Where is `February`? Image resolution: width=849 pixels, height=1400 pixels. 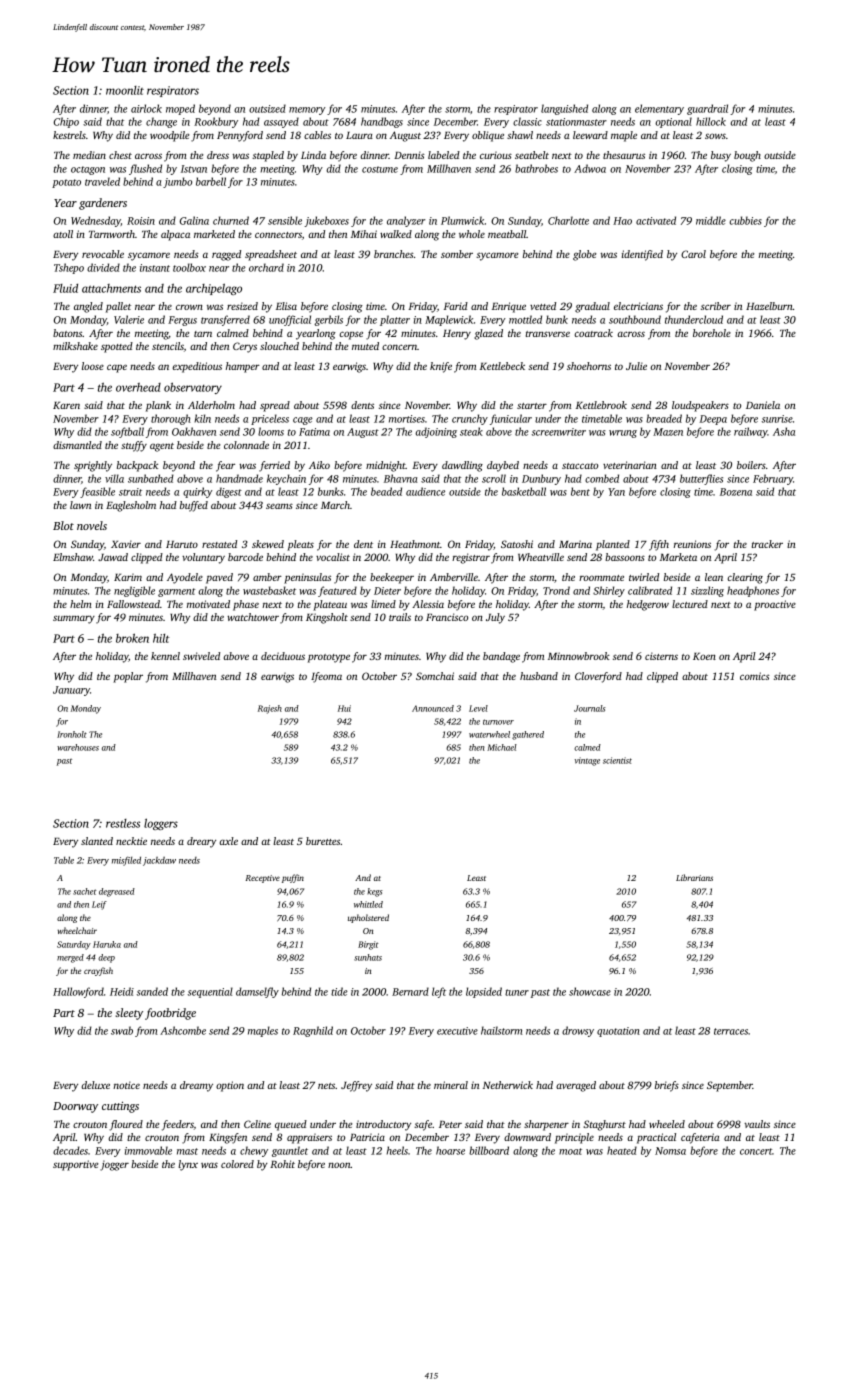
February is located at coordinates (773, 479).
